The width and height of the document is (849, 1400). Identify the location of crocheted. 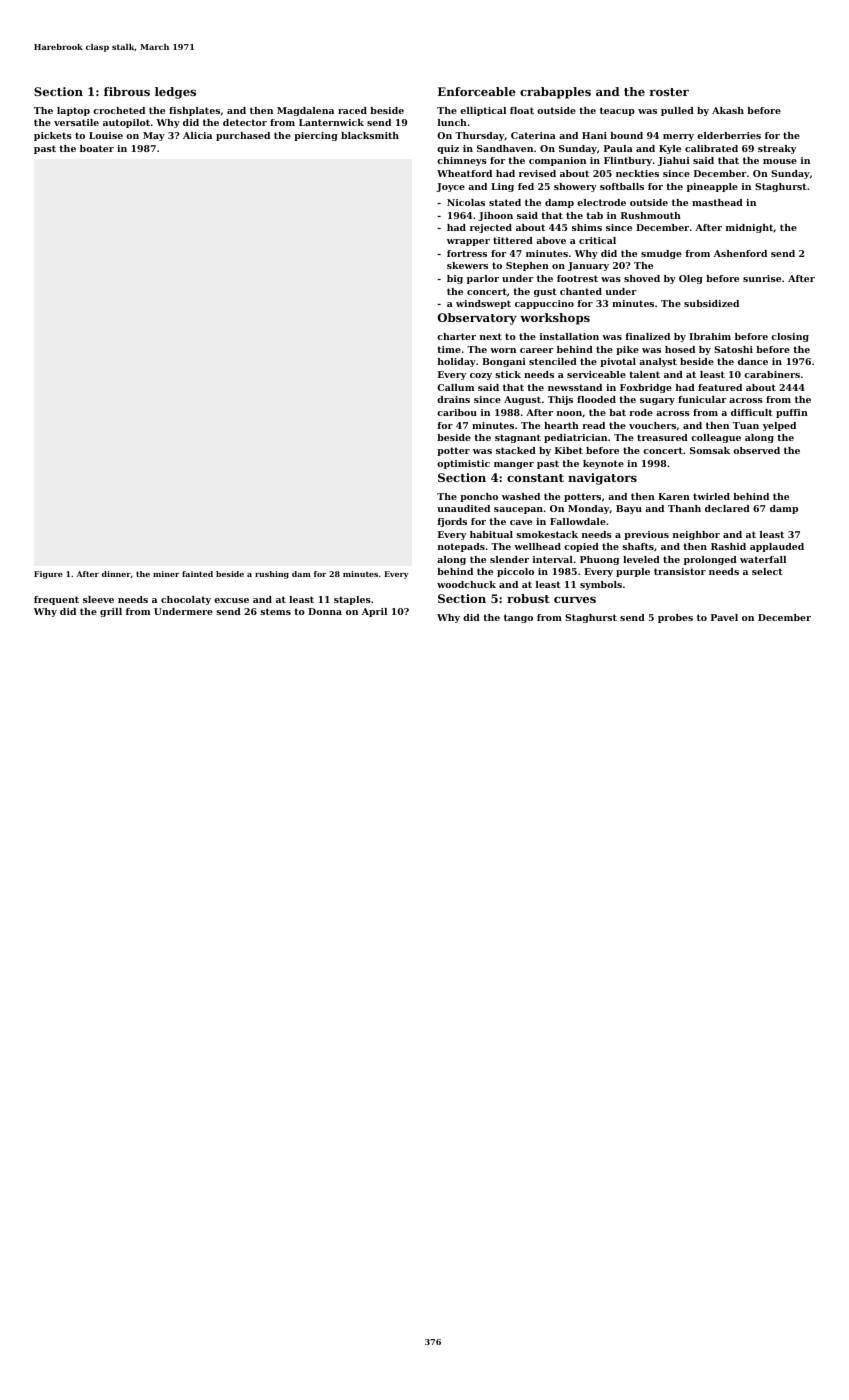
(119, 110).
